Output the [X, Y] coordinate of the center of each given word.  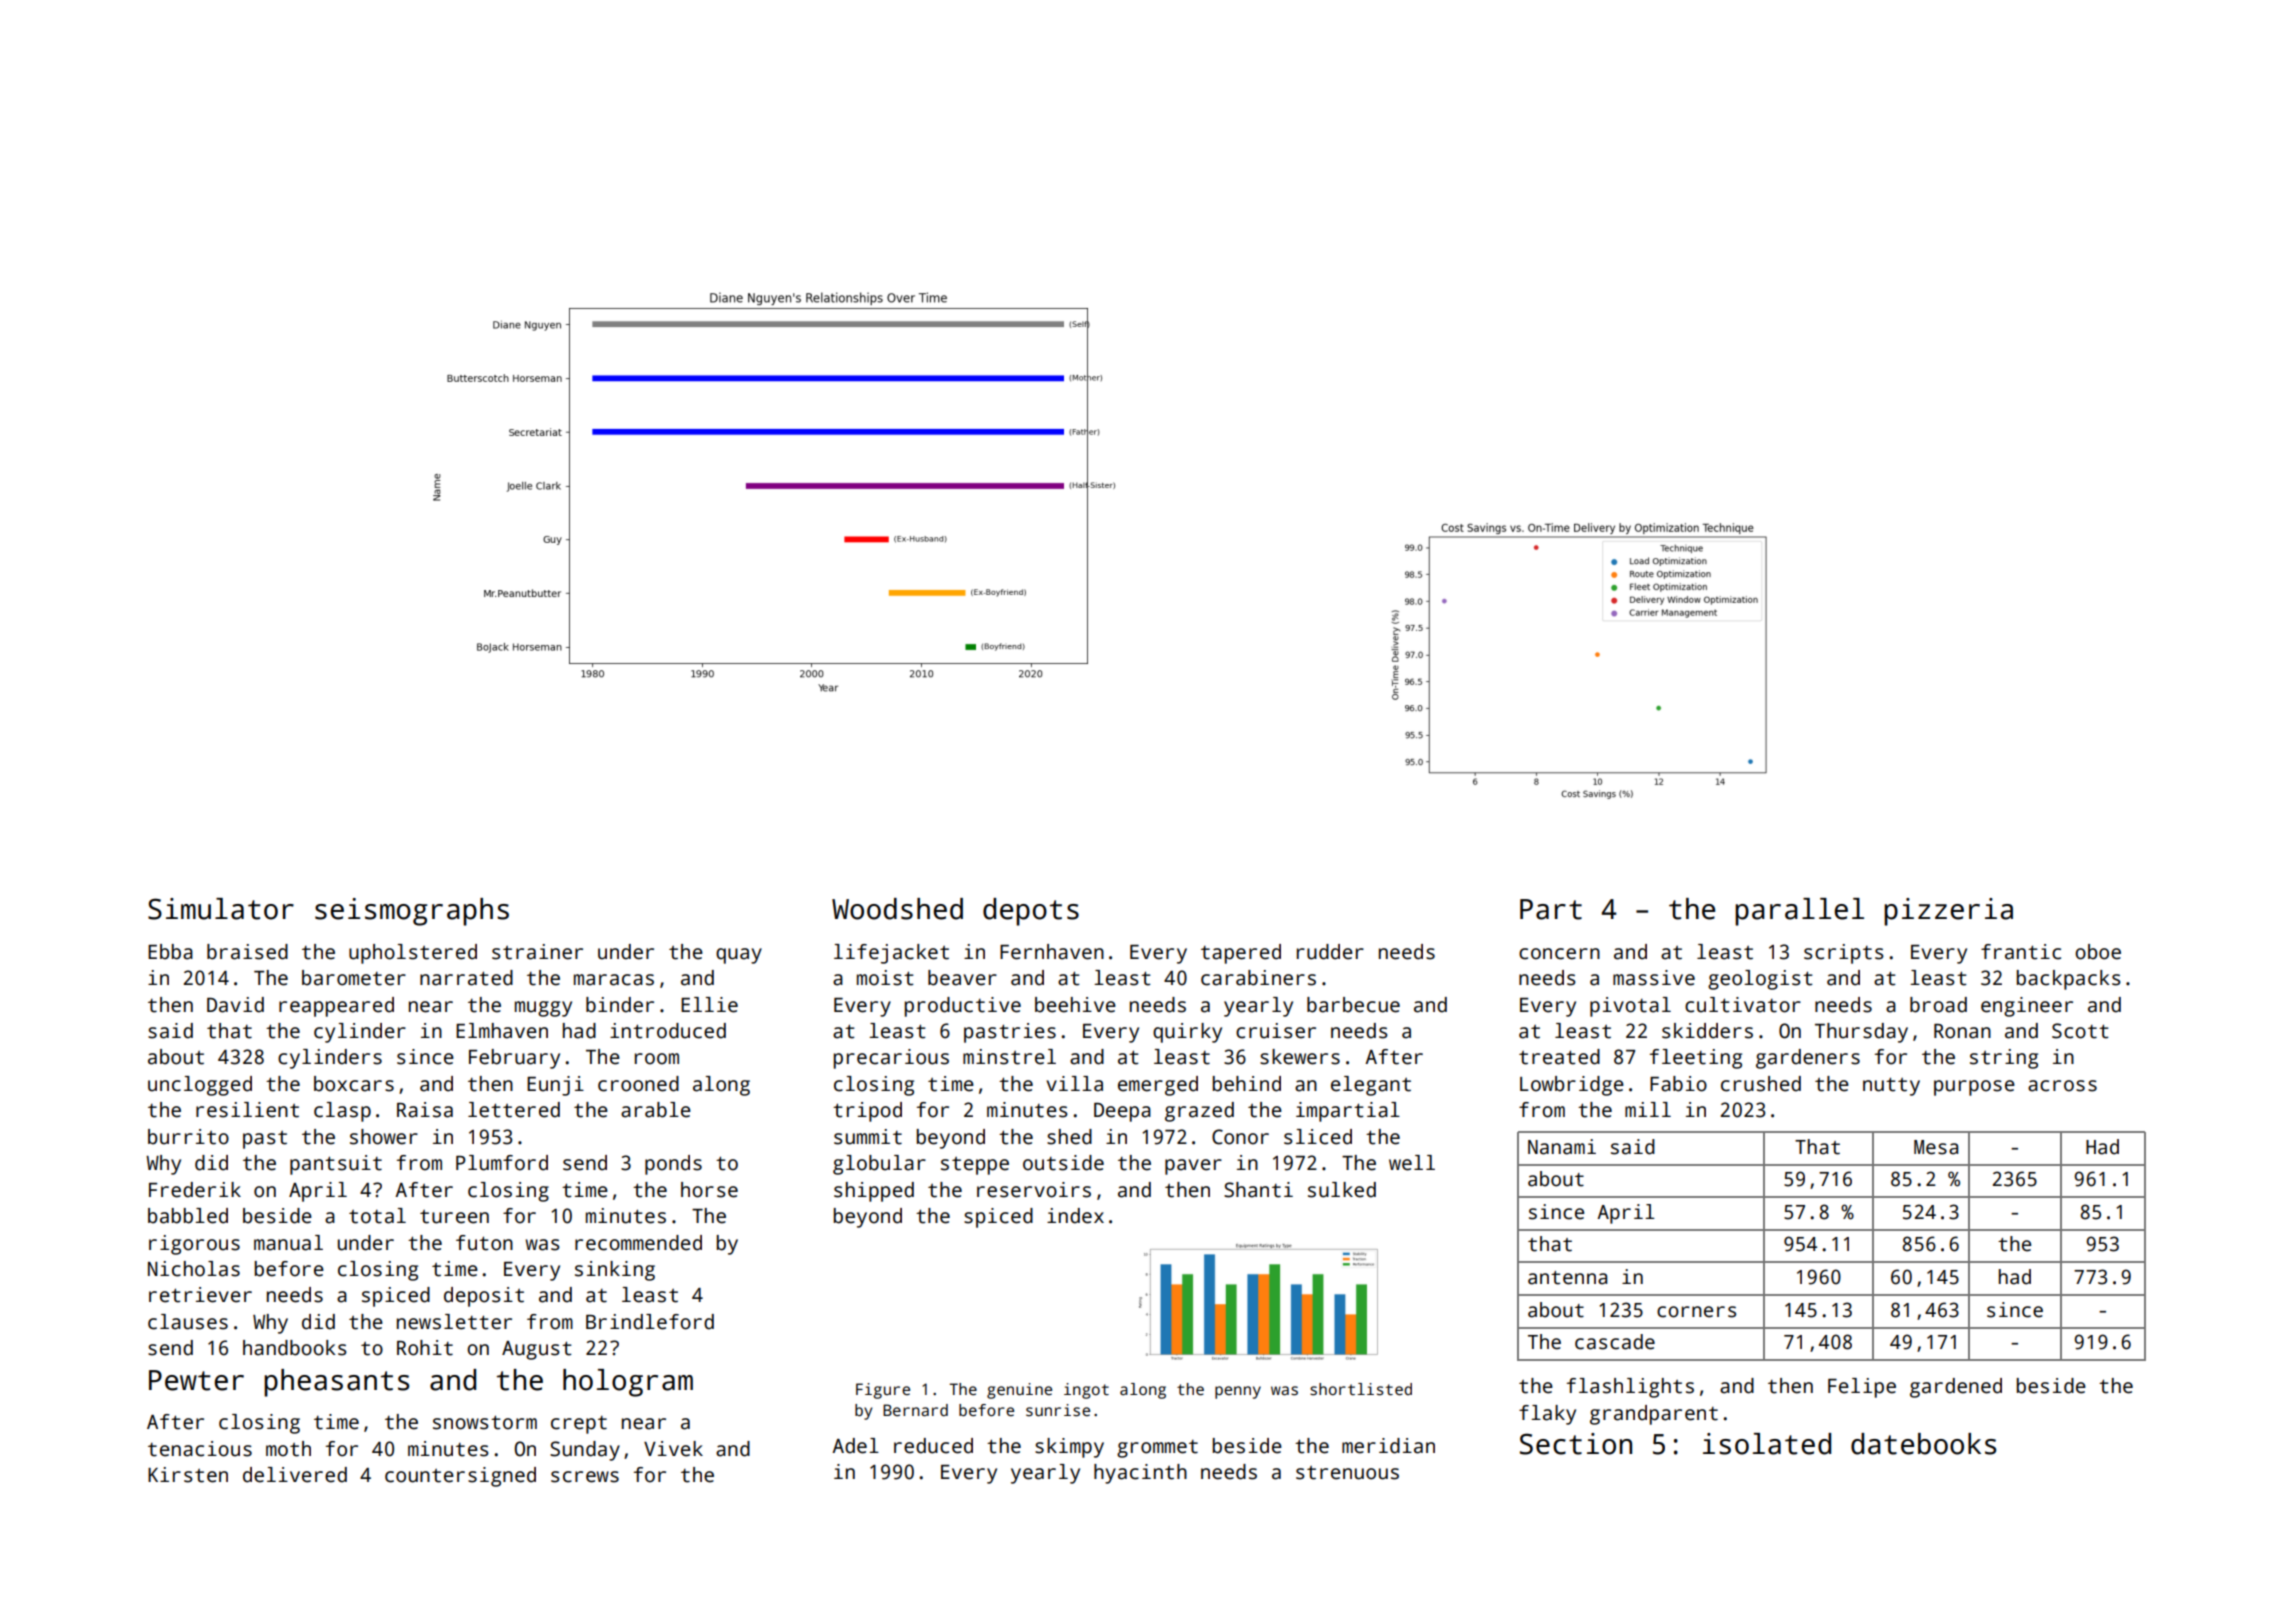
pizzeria [1948, 912]
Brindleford [650, 1322]
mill [1648, 1109]
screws [585, 1477]
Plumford [502, 1163]
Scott [2080, 1031]
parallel [1799, 912]
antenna [1567, 1278]
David [235, 1005]
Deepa [1122, 1112]
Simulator [221, 909]
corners [1696, 1312]
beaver [962, 978]
